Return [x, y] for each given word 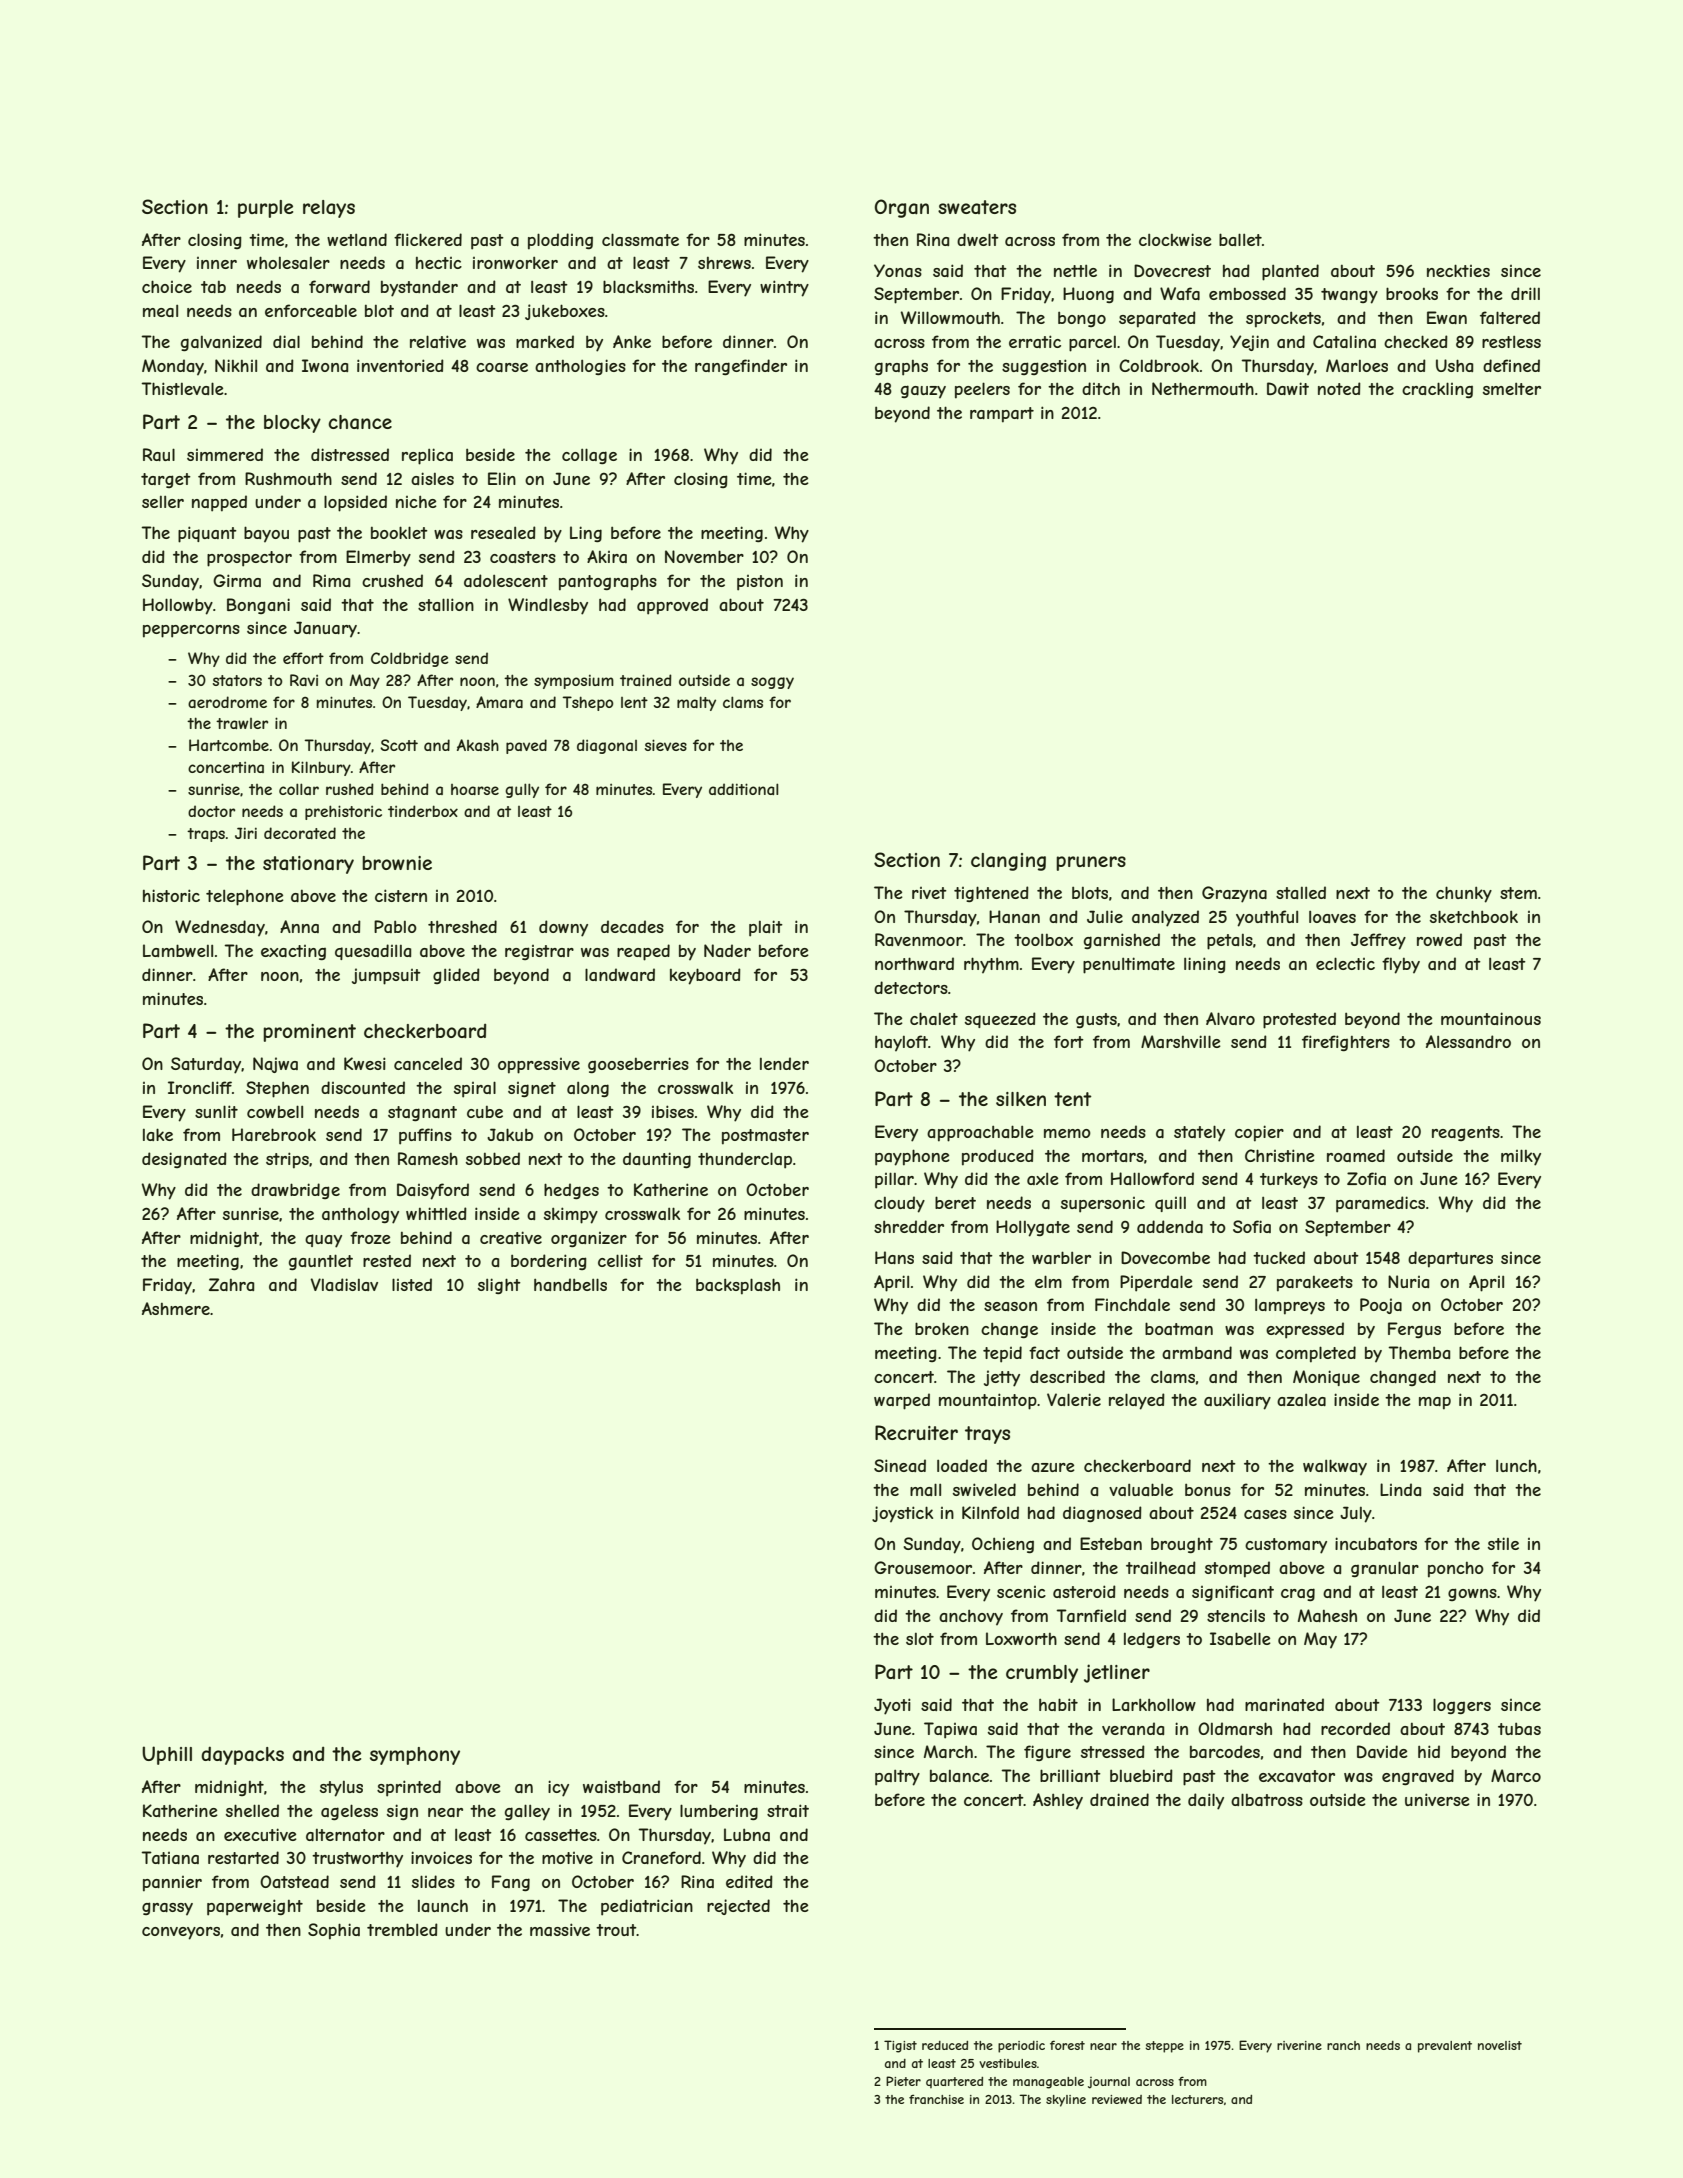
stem [1518, 893]
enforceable [311, 310]
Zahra [231, 1284]
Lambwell [178, 950]
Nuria [1408, 1281]
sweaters [977, 207]
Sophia [334, 1931]
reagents [1466, 1133]
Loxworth [1021, 1638]
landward [620, 974]
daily [1206, 1801]
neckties [1458, 270]
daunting [657, 1160]
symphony [415, 1756]
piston [760, 583]
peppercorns [191, 631]
